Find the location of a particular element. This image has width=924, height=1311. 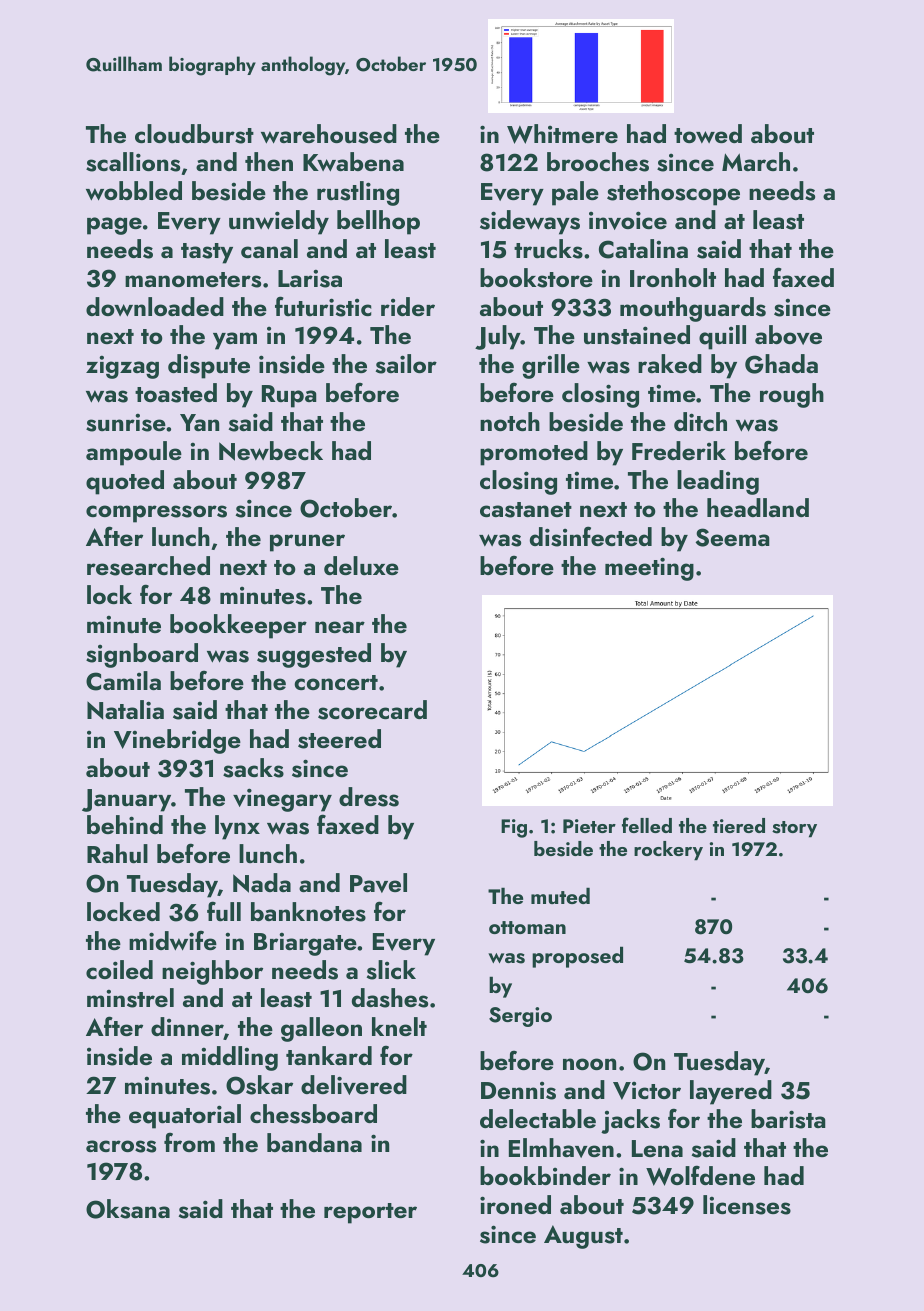

dashes is located at coordinates (390, 998).
